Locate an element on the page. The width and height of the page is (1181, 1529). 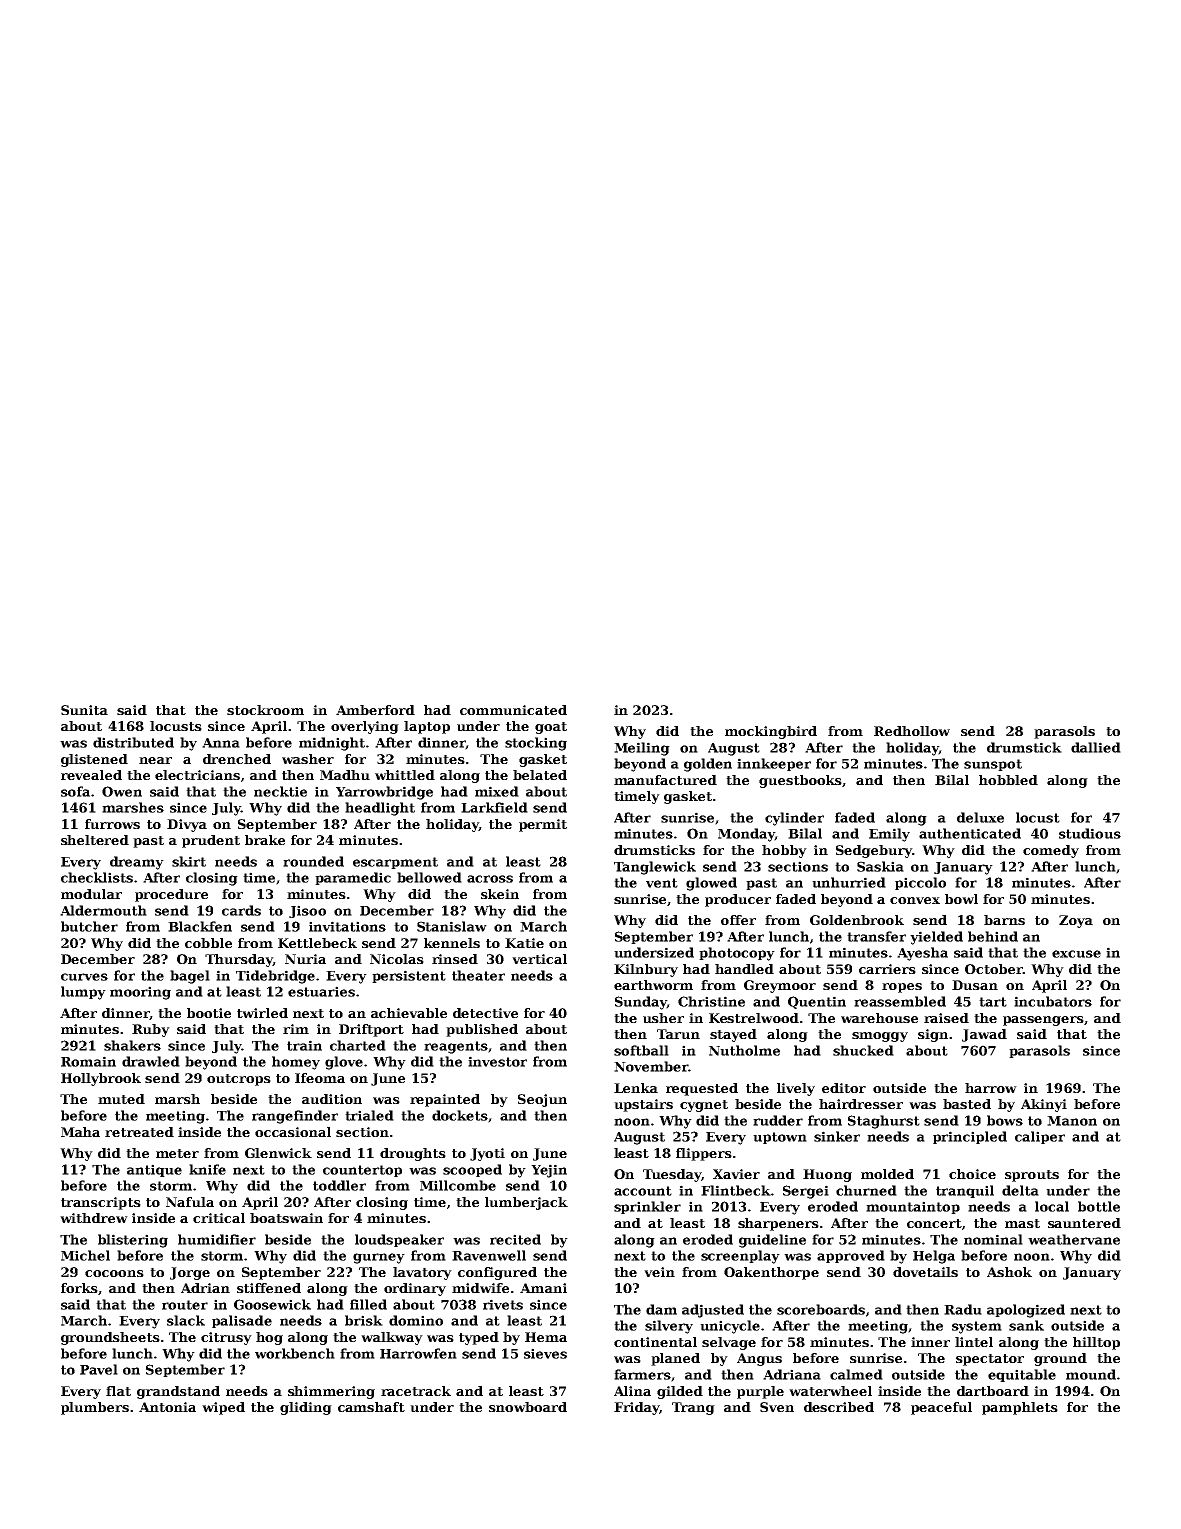
calmed is located at coordinates (856, 1374).
